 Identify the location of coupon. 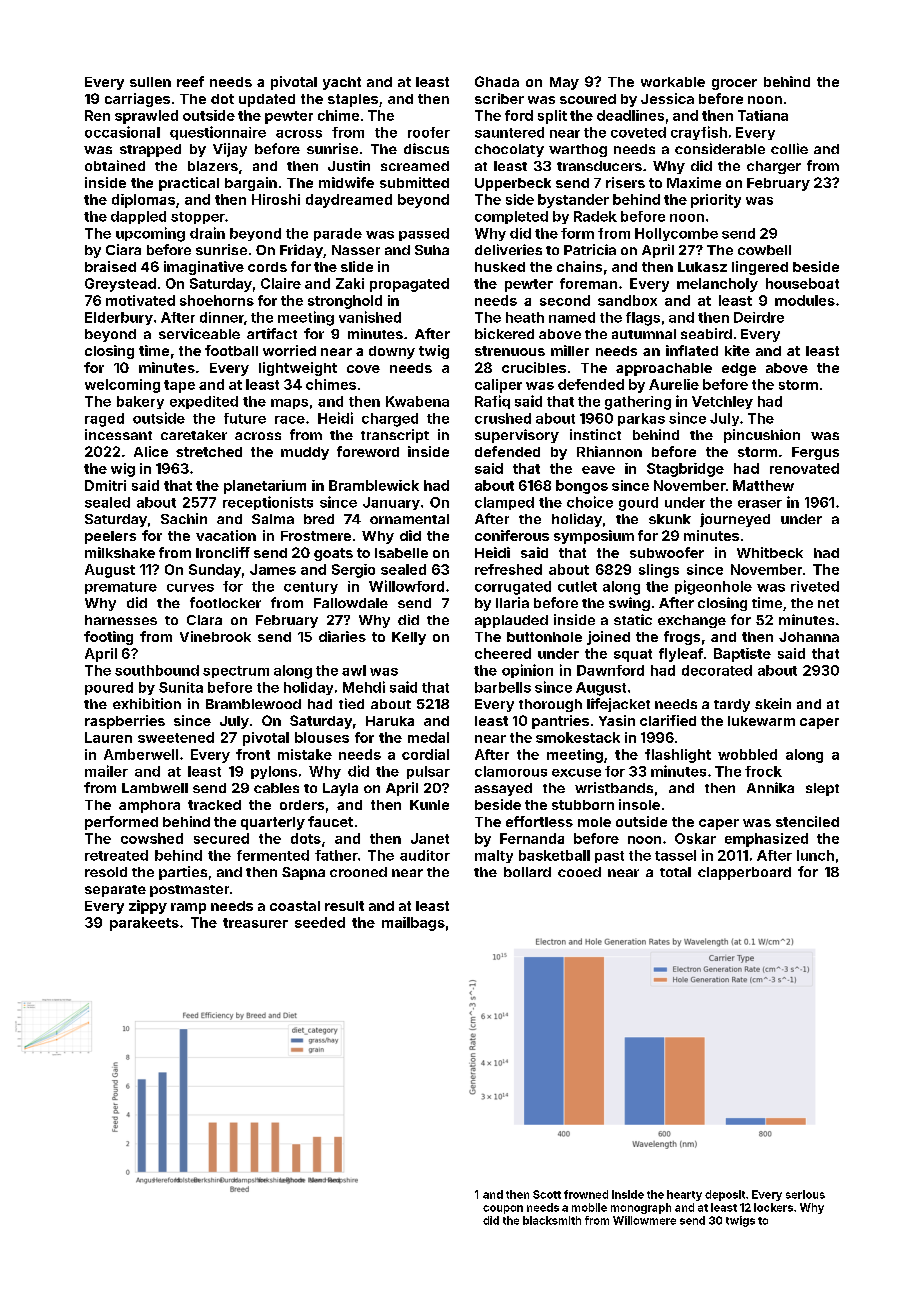
(503, 1209).
